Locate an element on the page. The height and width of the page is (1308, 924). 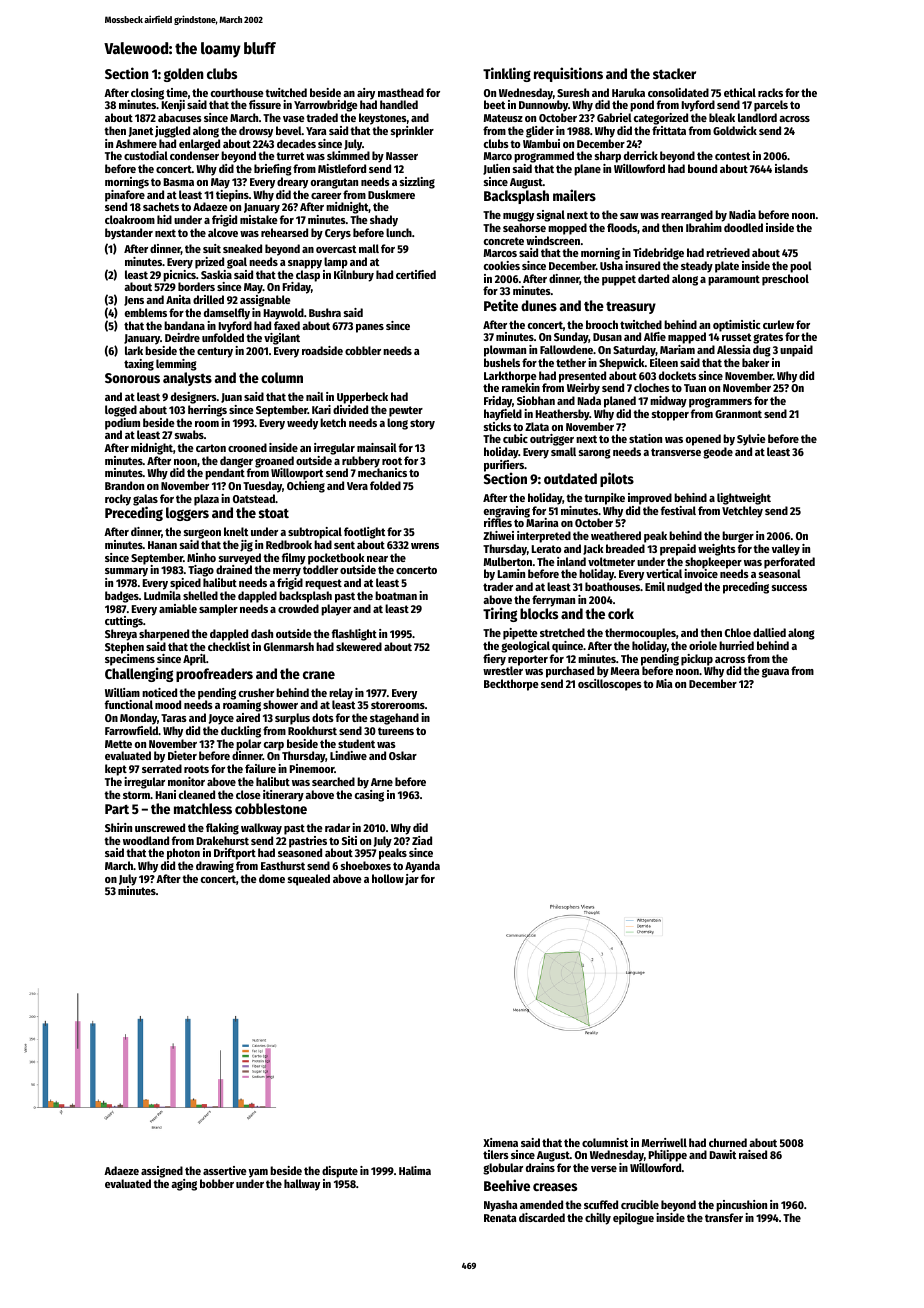
galas is located at coordinates (145, 500).
